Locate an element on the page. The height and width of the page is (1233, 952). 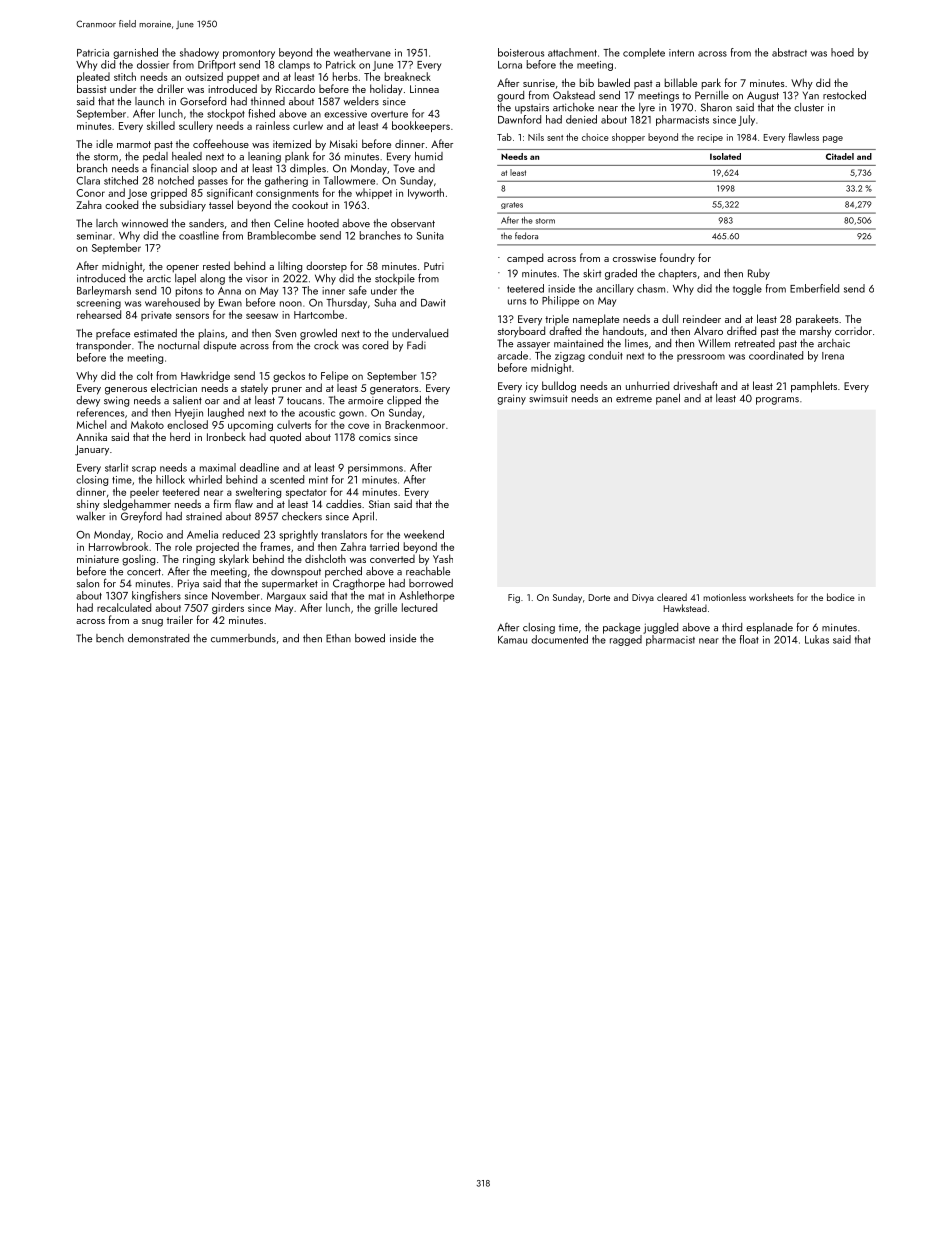
Patrick is located at coordinates (341, 64).
